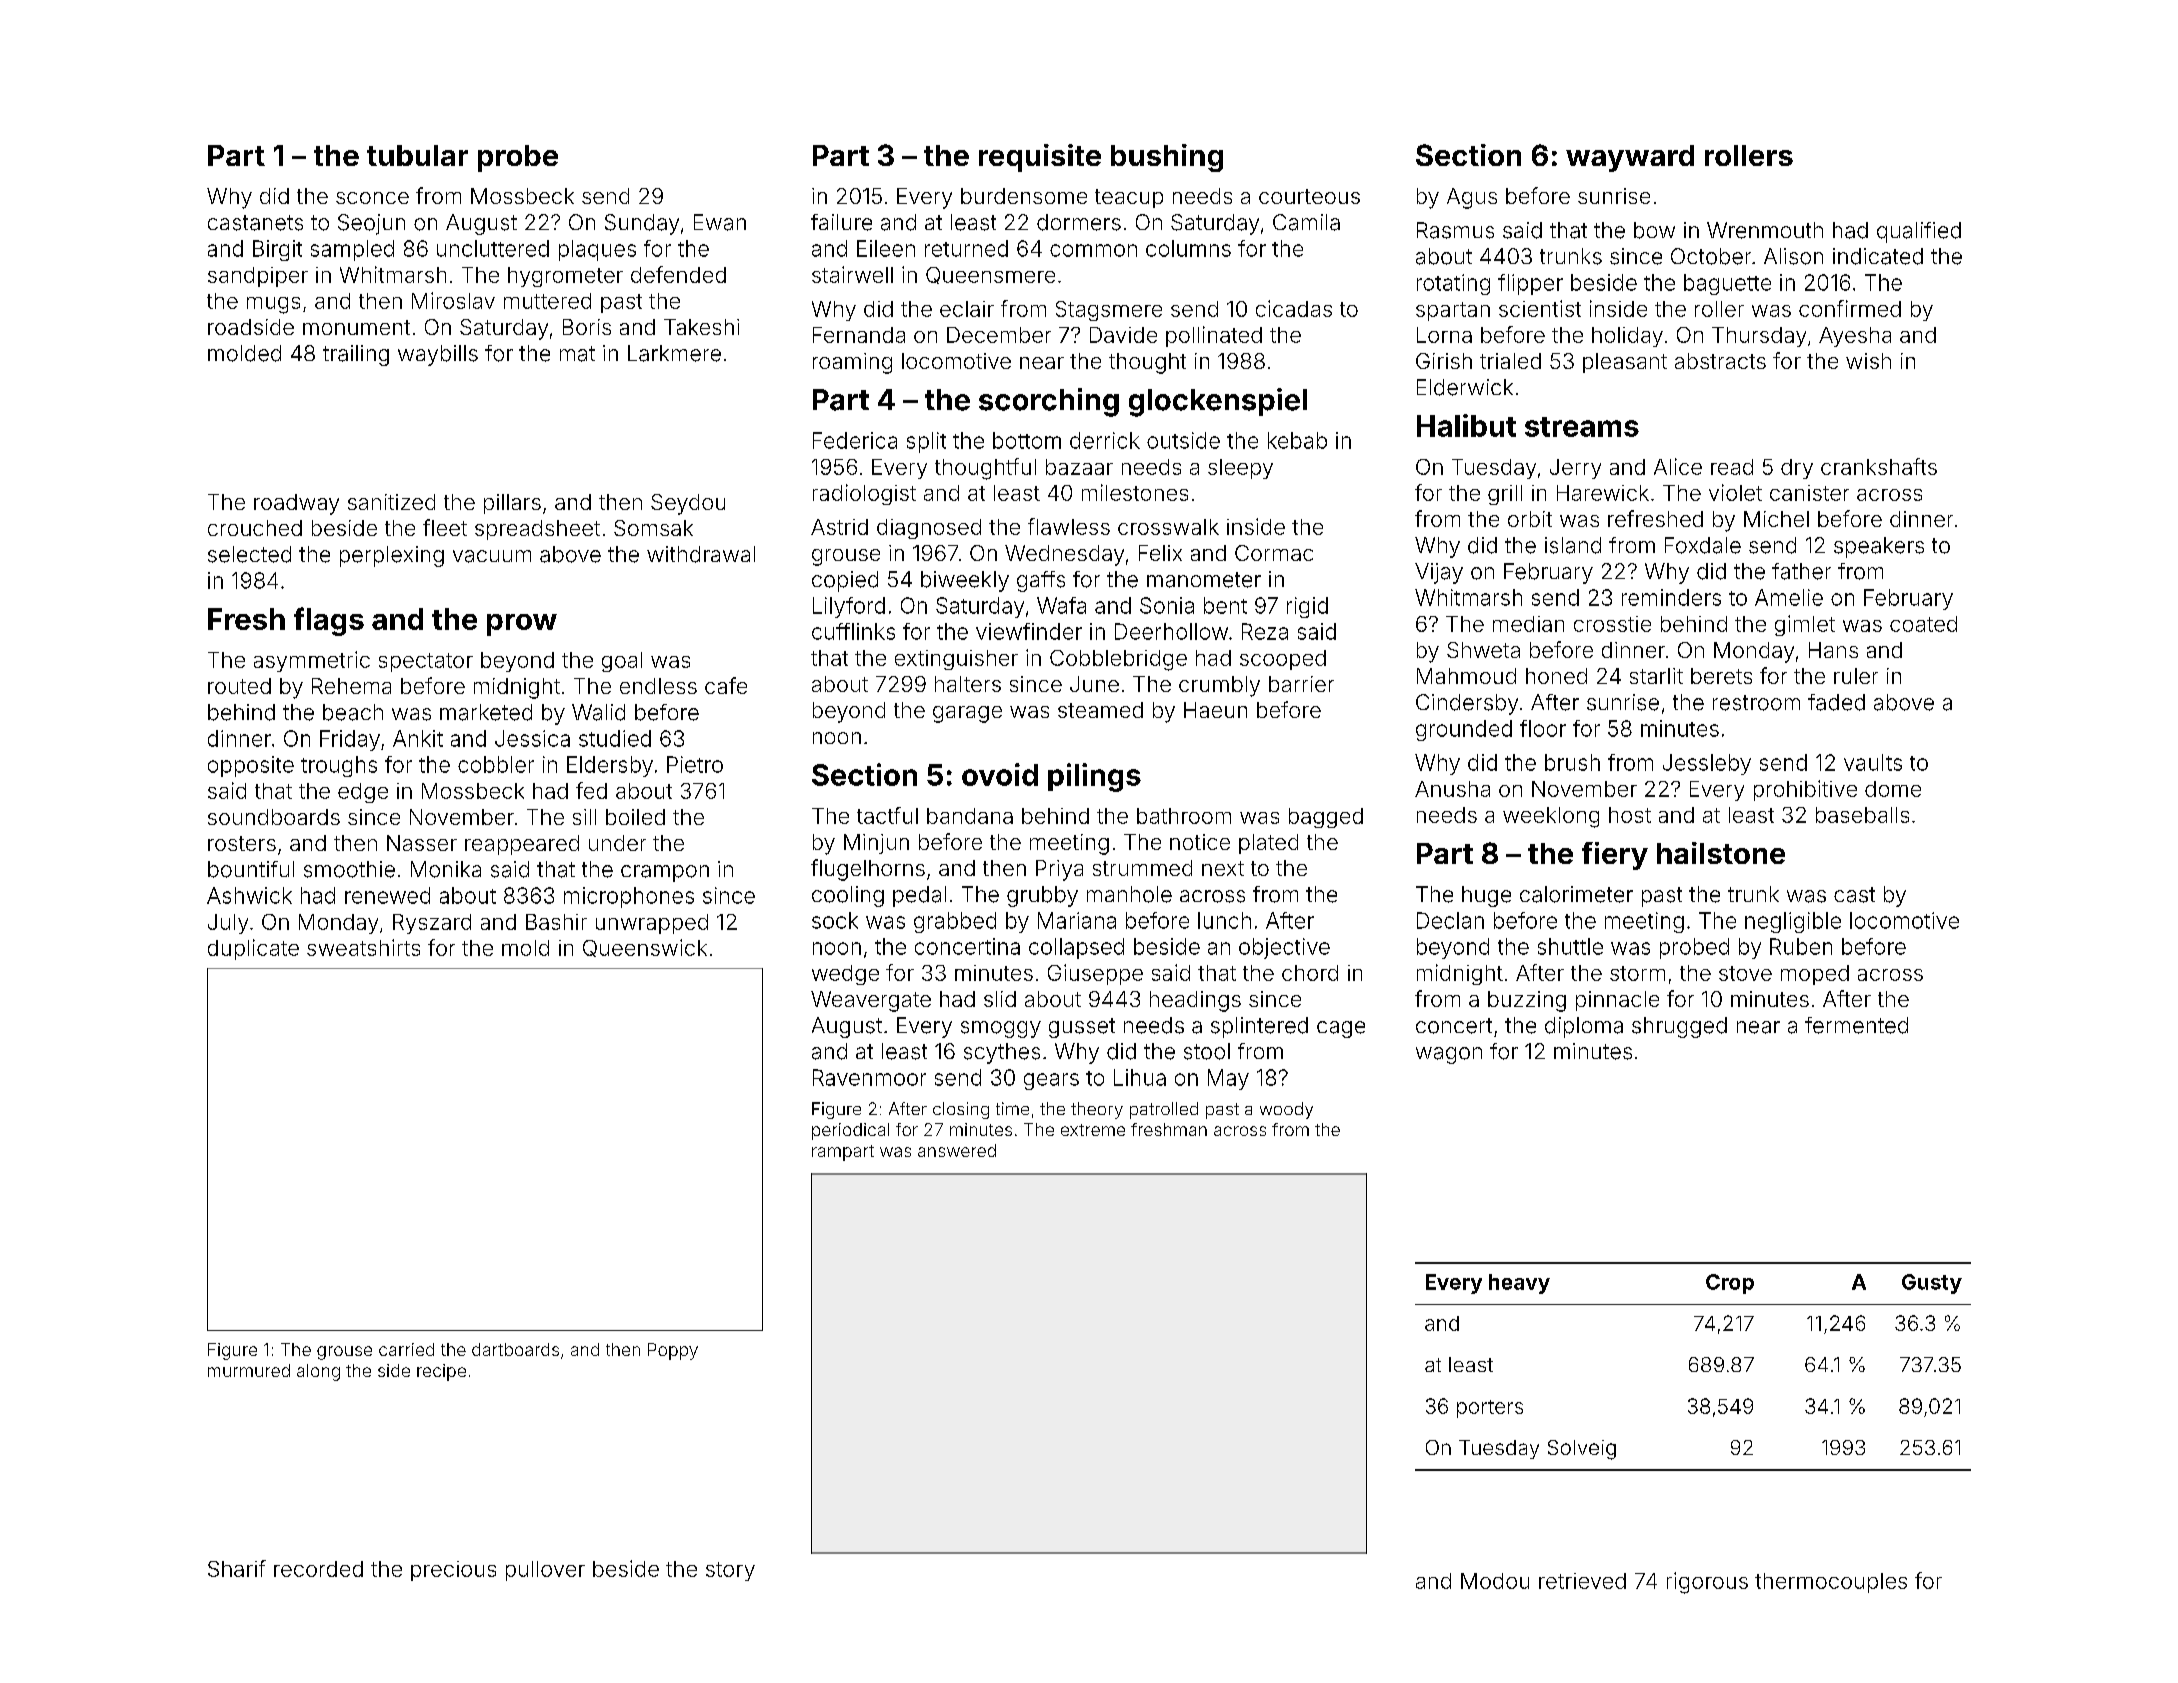 Image resolution: width=2178 pixels, height=1683 pixels. I want to click on Seojun, so click(371, 224).
